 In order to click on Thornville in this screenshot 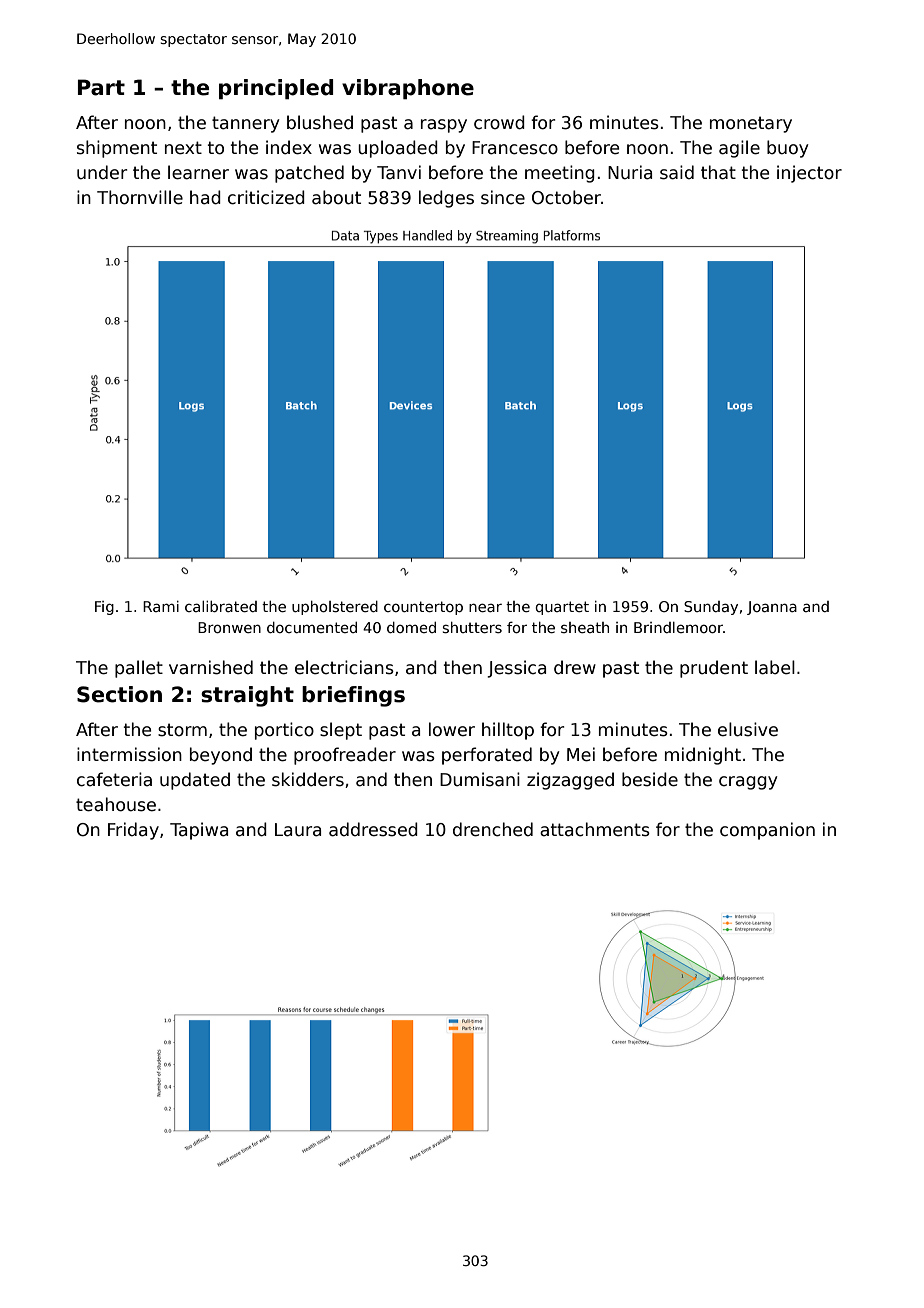, I will do `click(140, 197)`.
